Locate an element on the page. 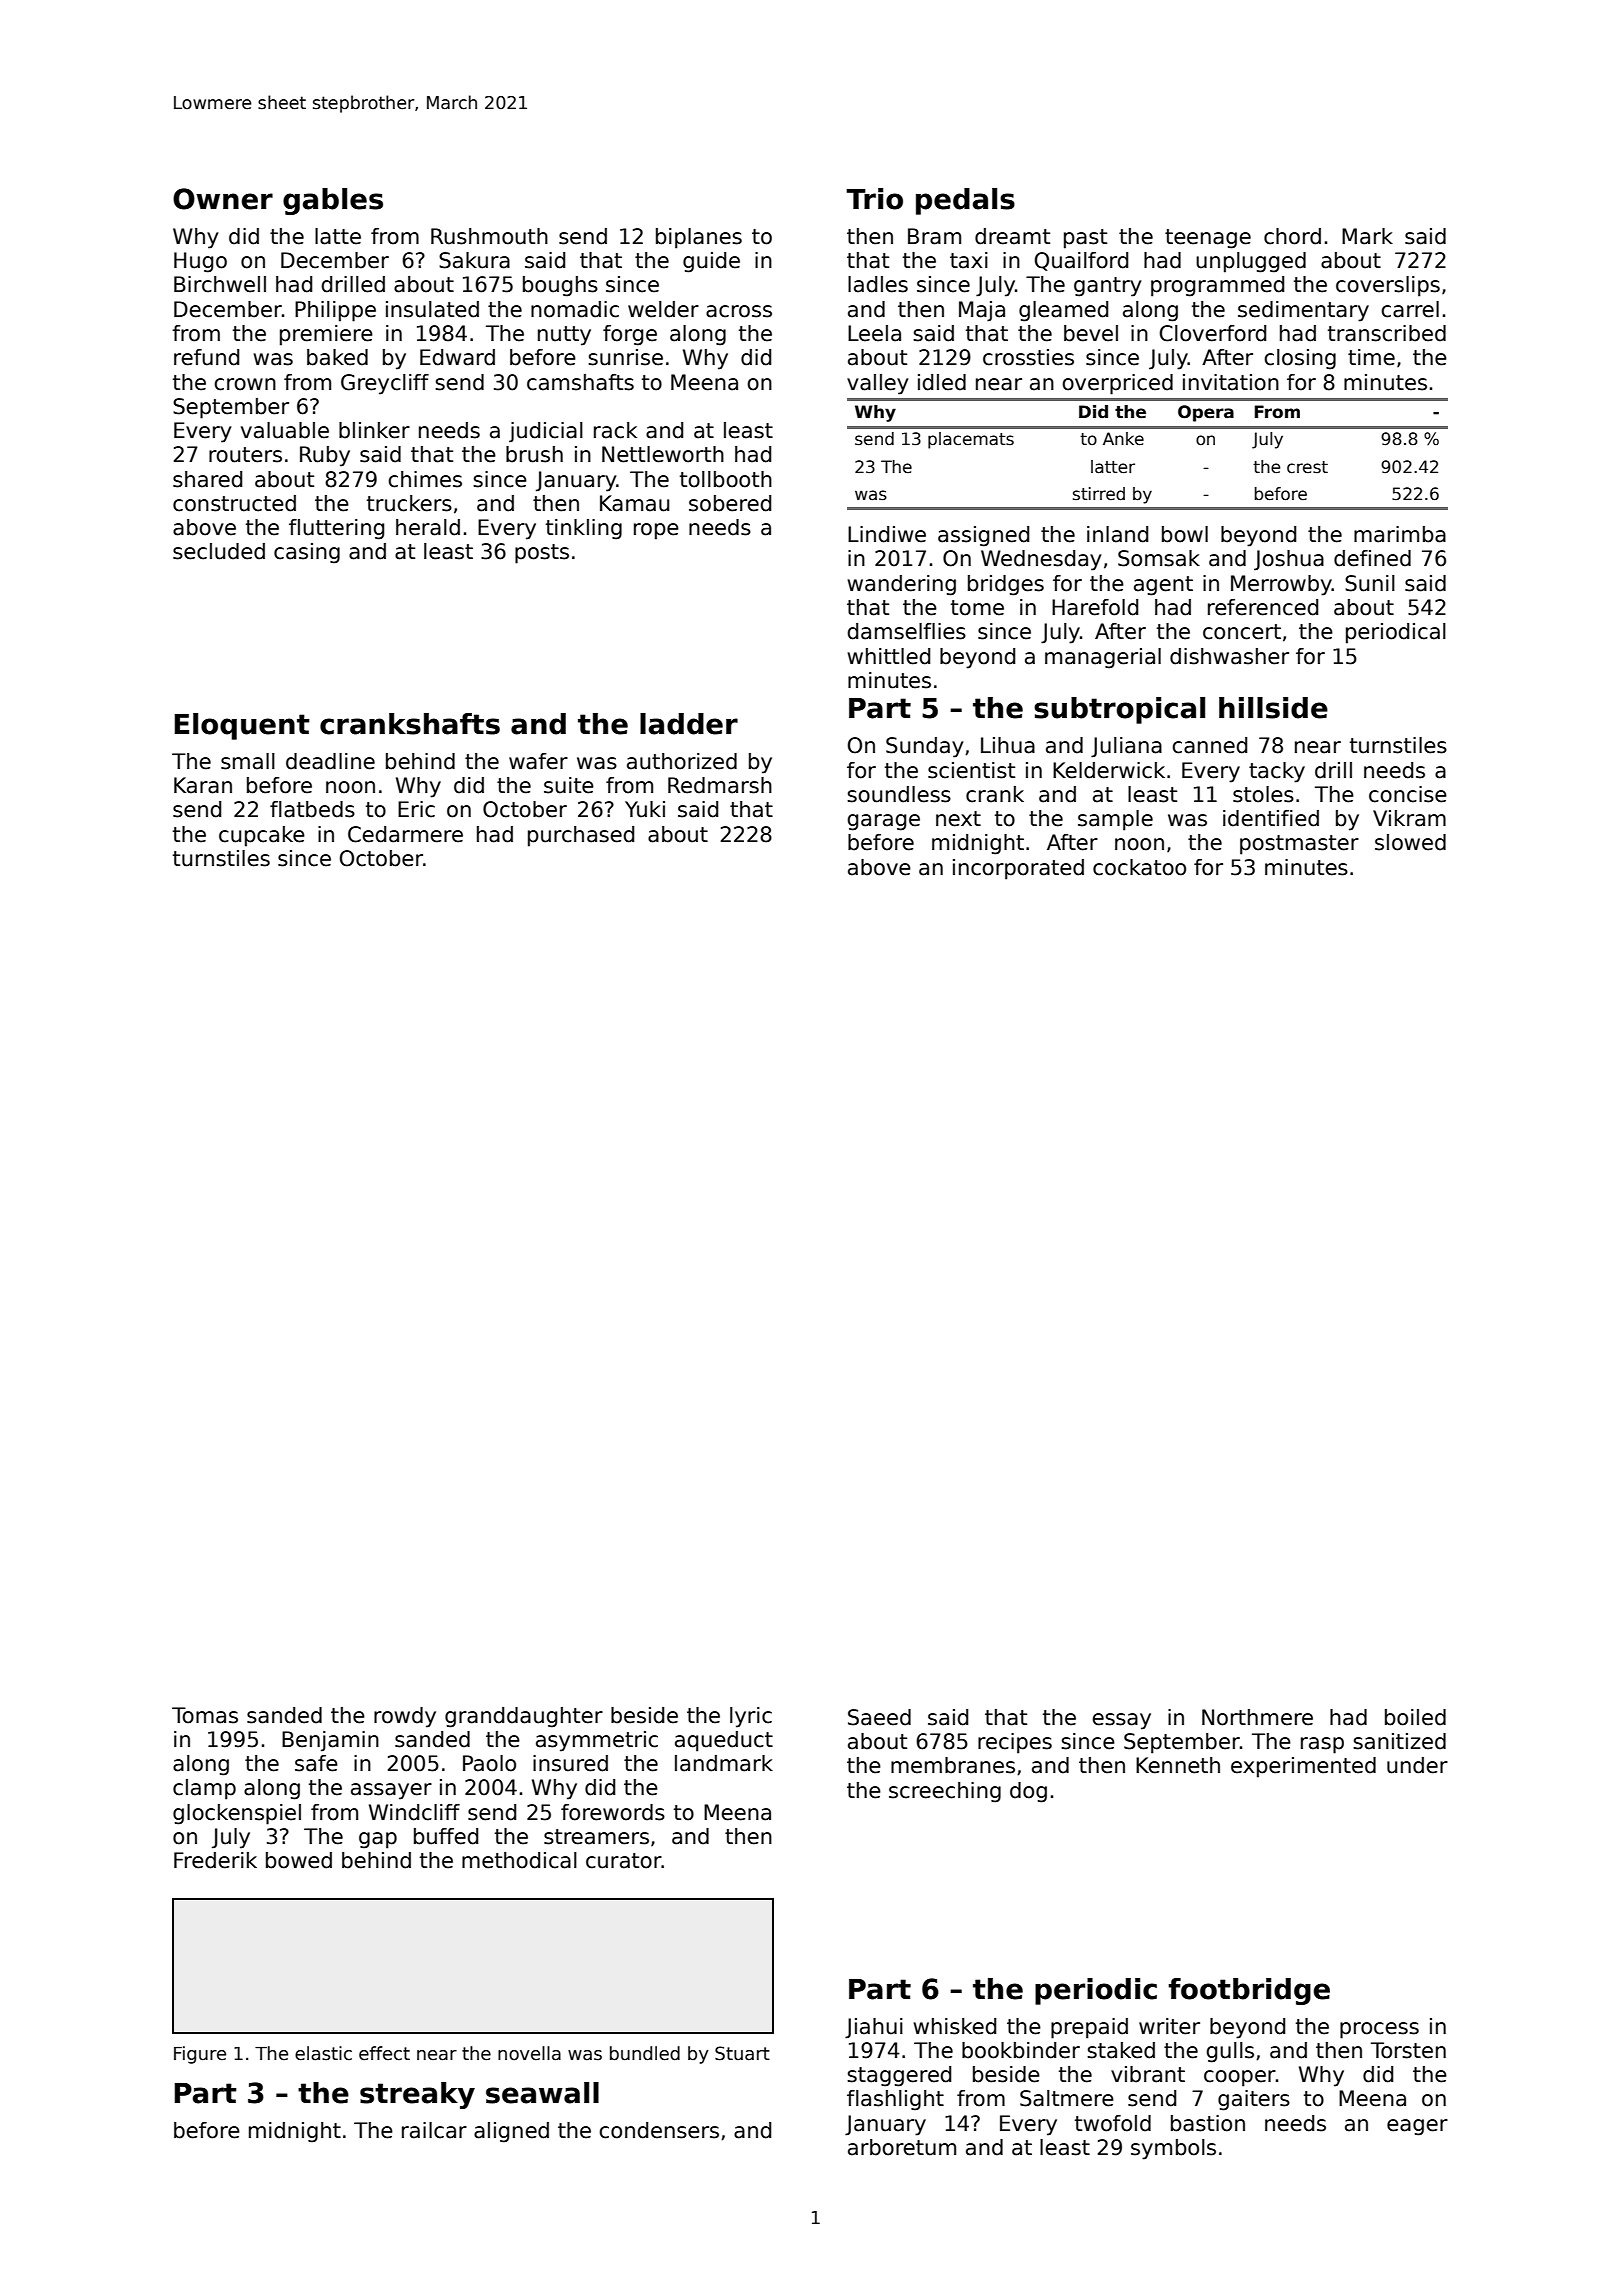  crossties is located at coordinates (1028, 357).
